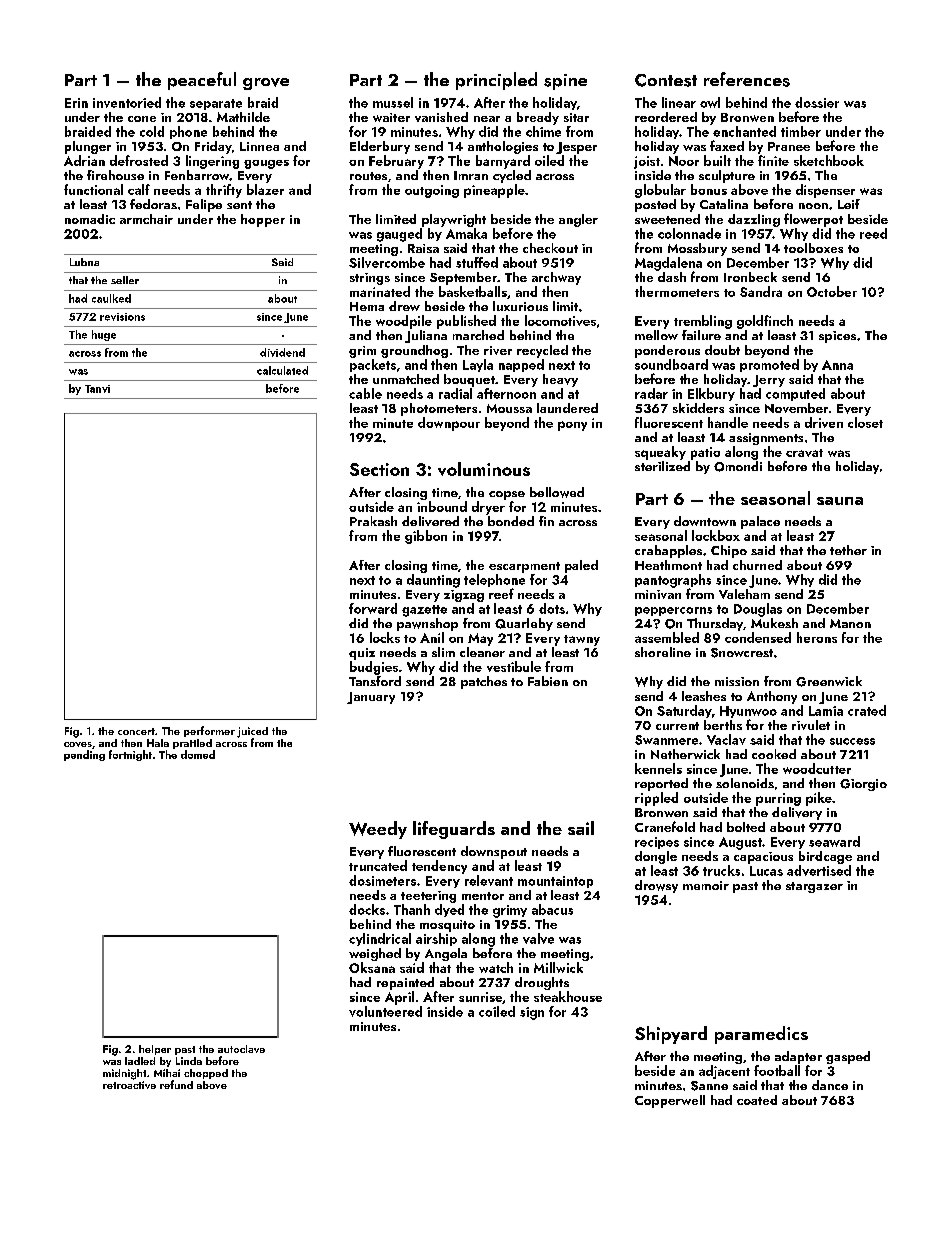 The width and height of the screenshot is (952, 1233). I want to click on thermometers, so click(677, 291).
